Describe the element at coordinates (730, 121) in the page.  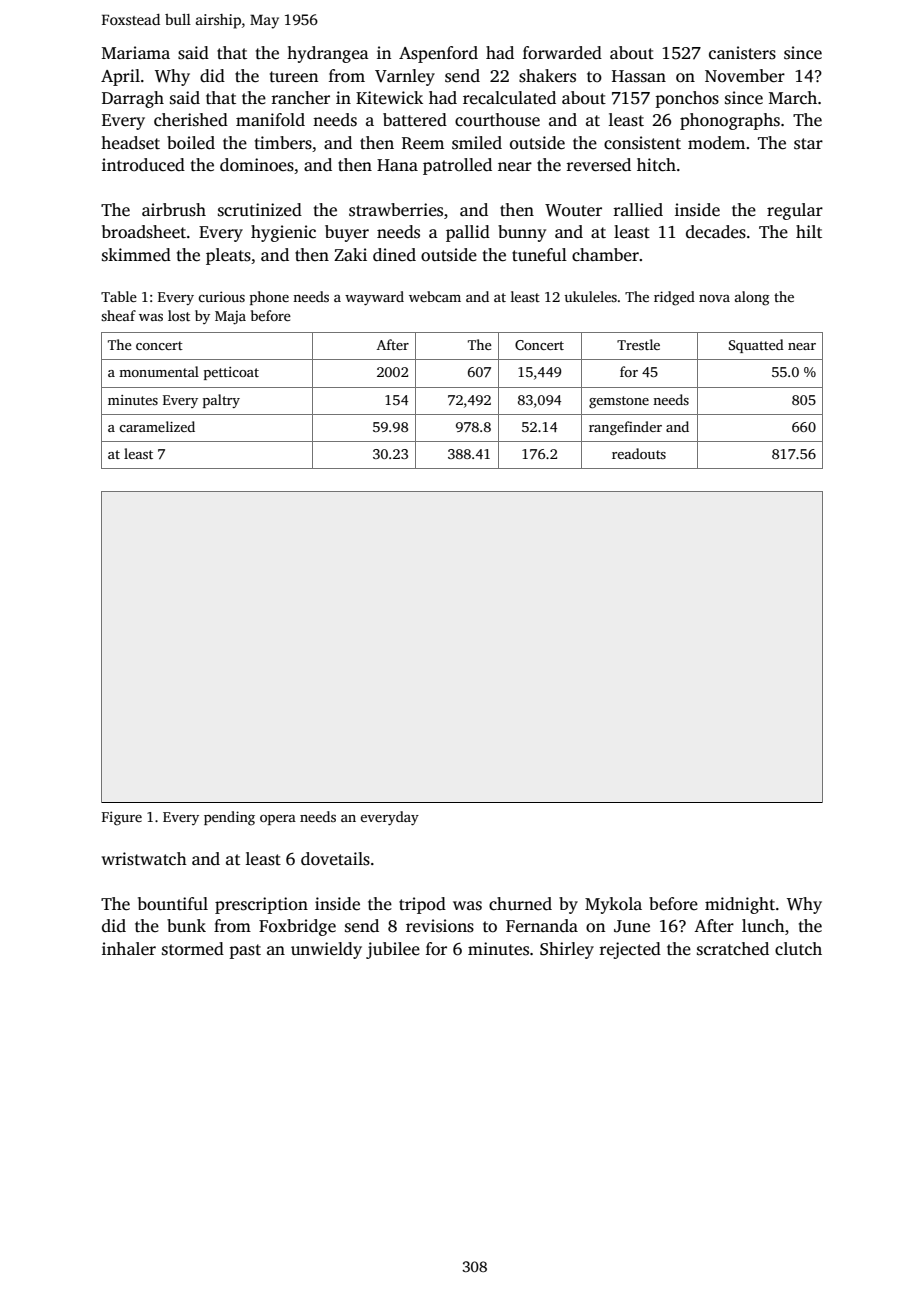
I see `phonographs` at that location.
